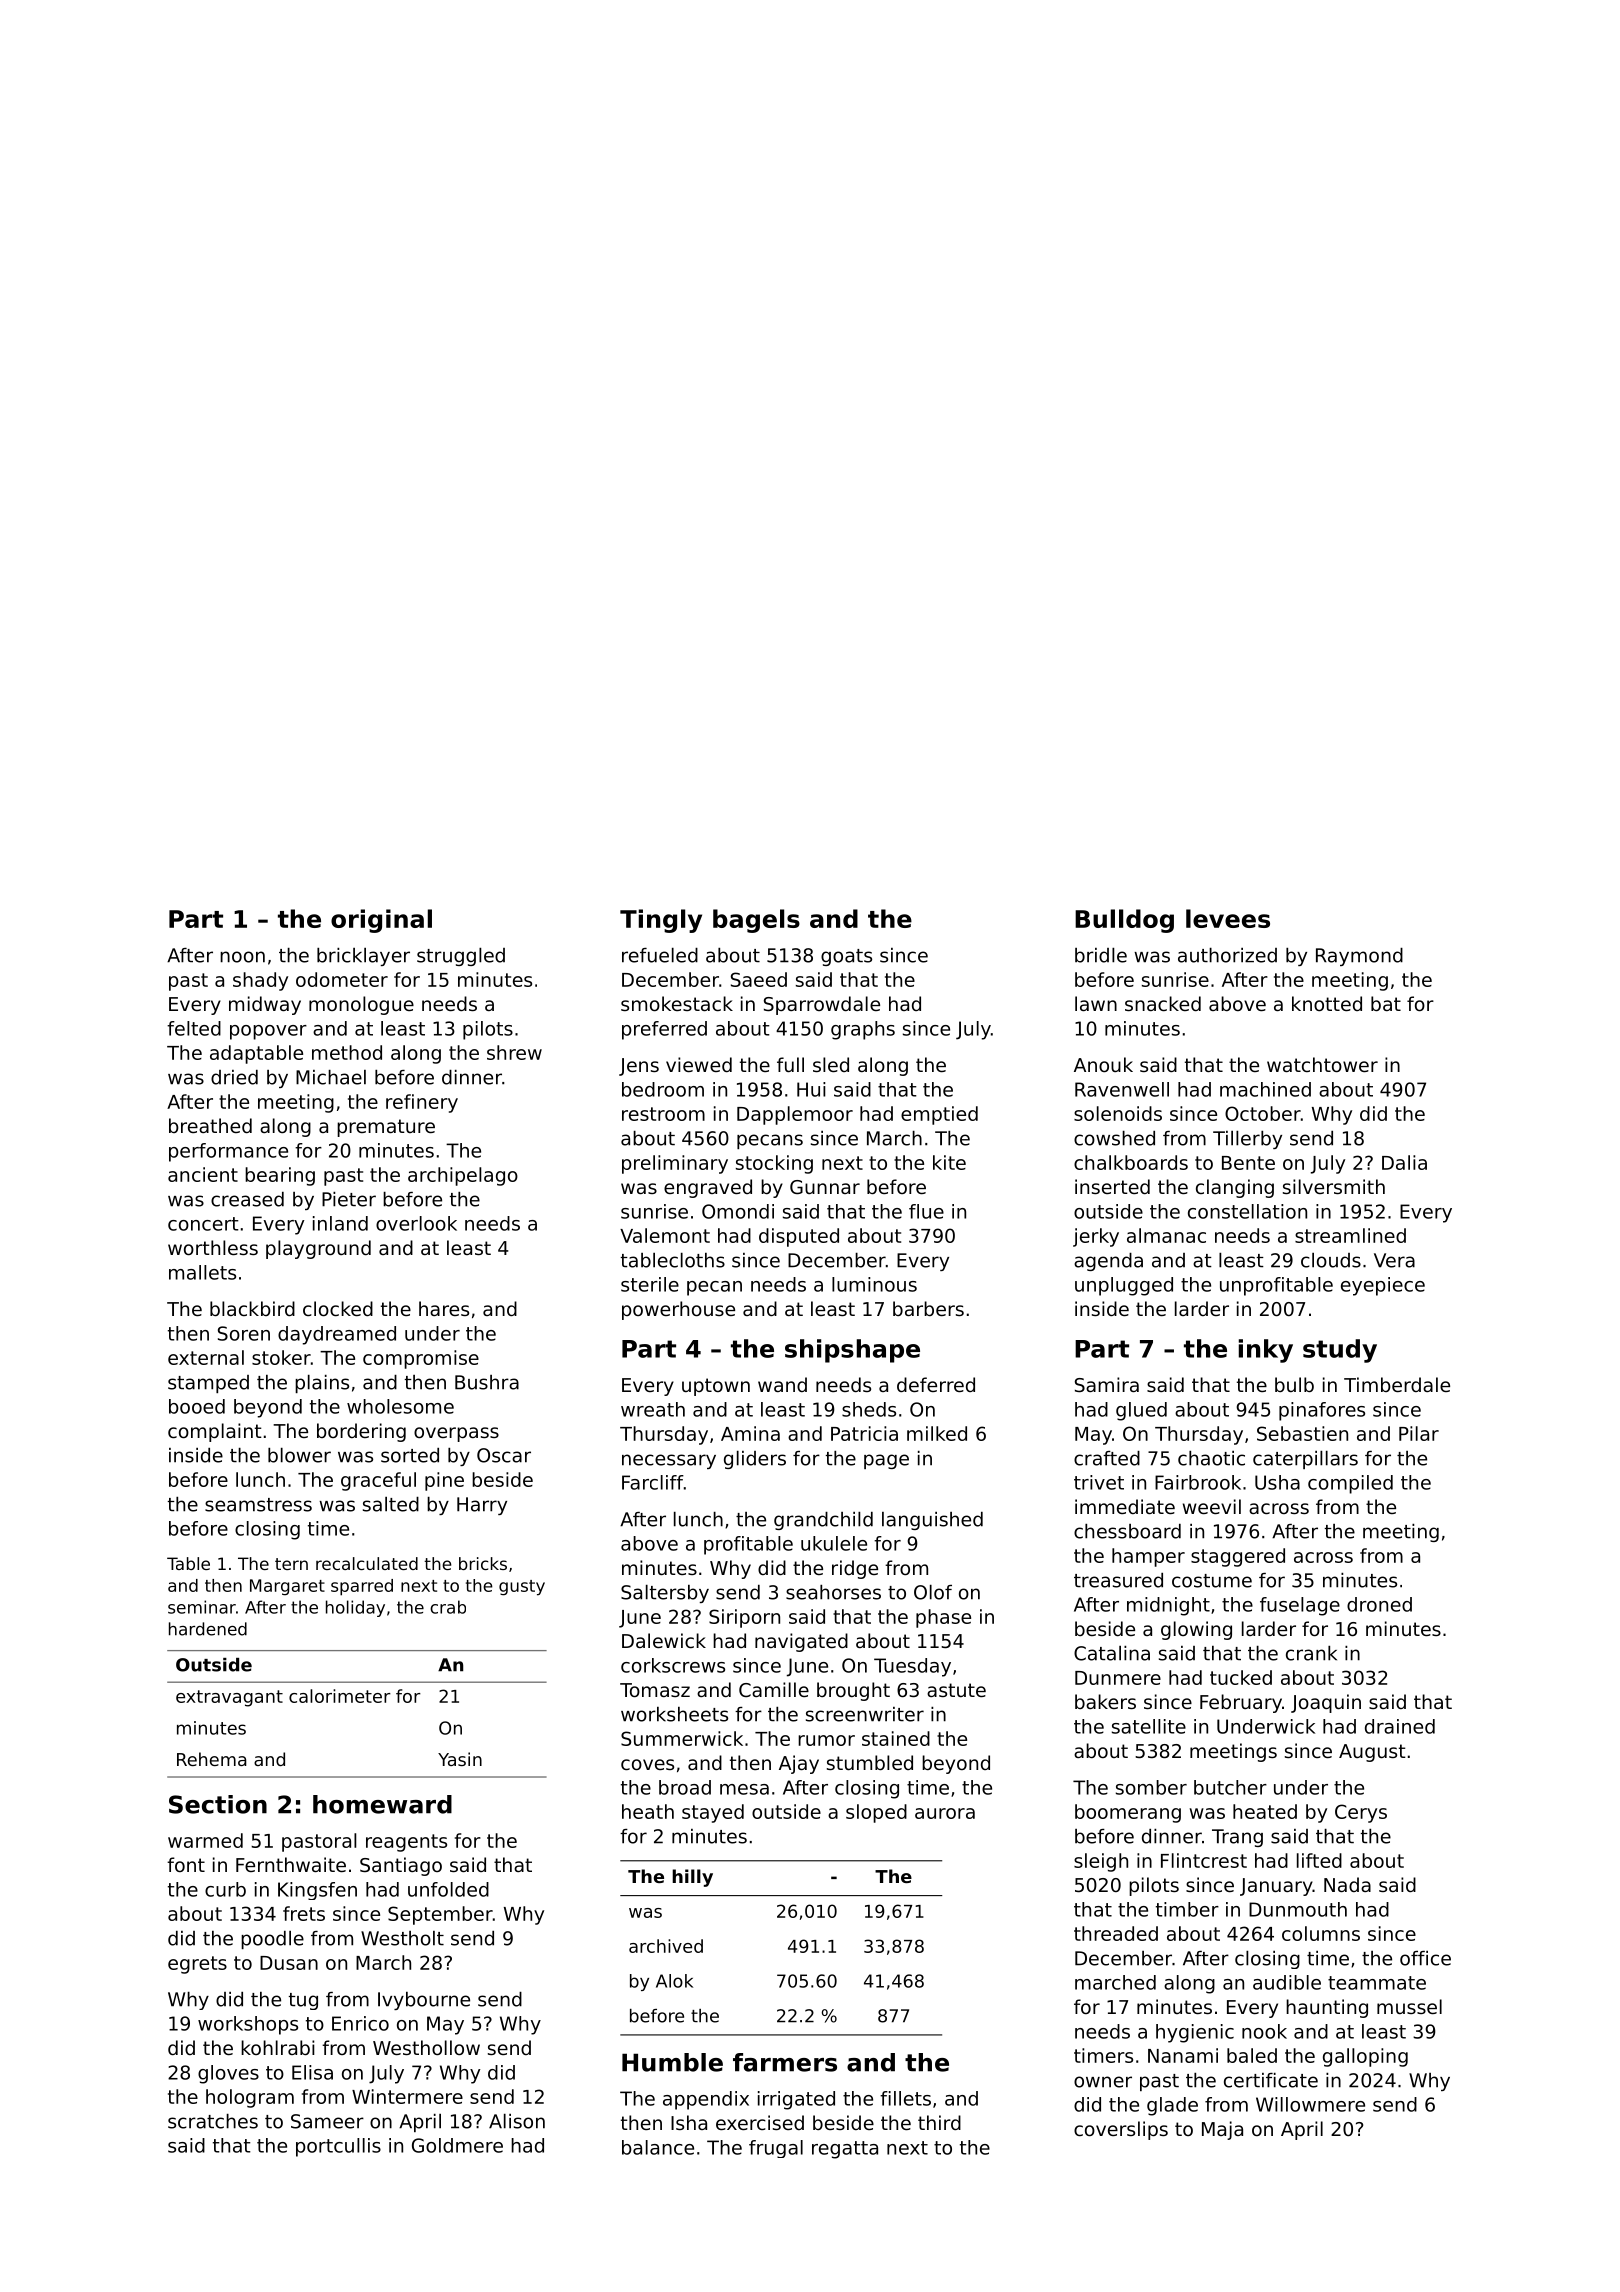 The width and height of the screenshot is (1620, 2292). Describe the element at coordinates (674, 1981) in the screenshot. I see `Alok` at that location.
